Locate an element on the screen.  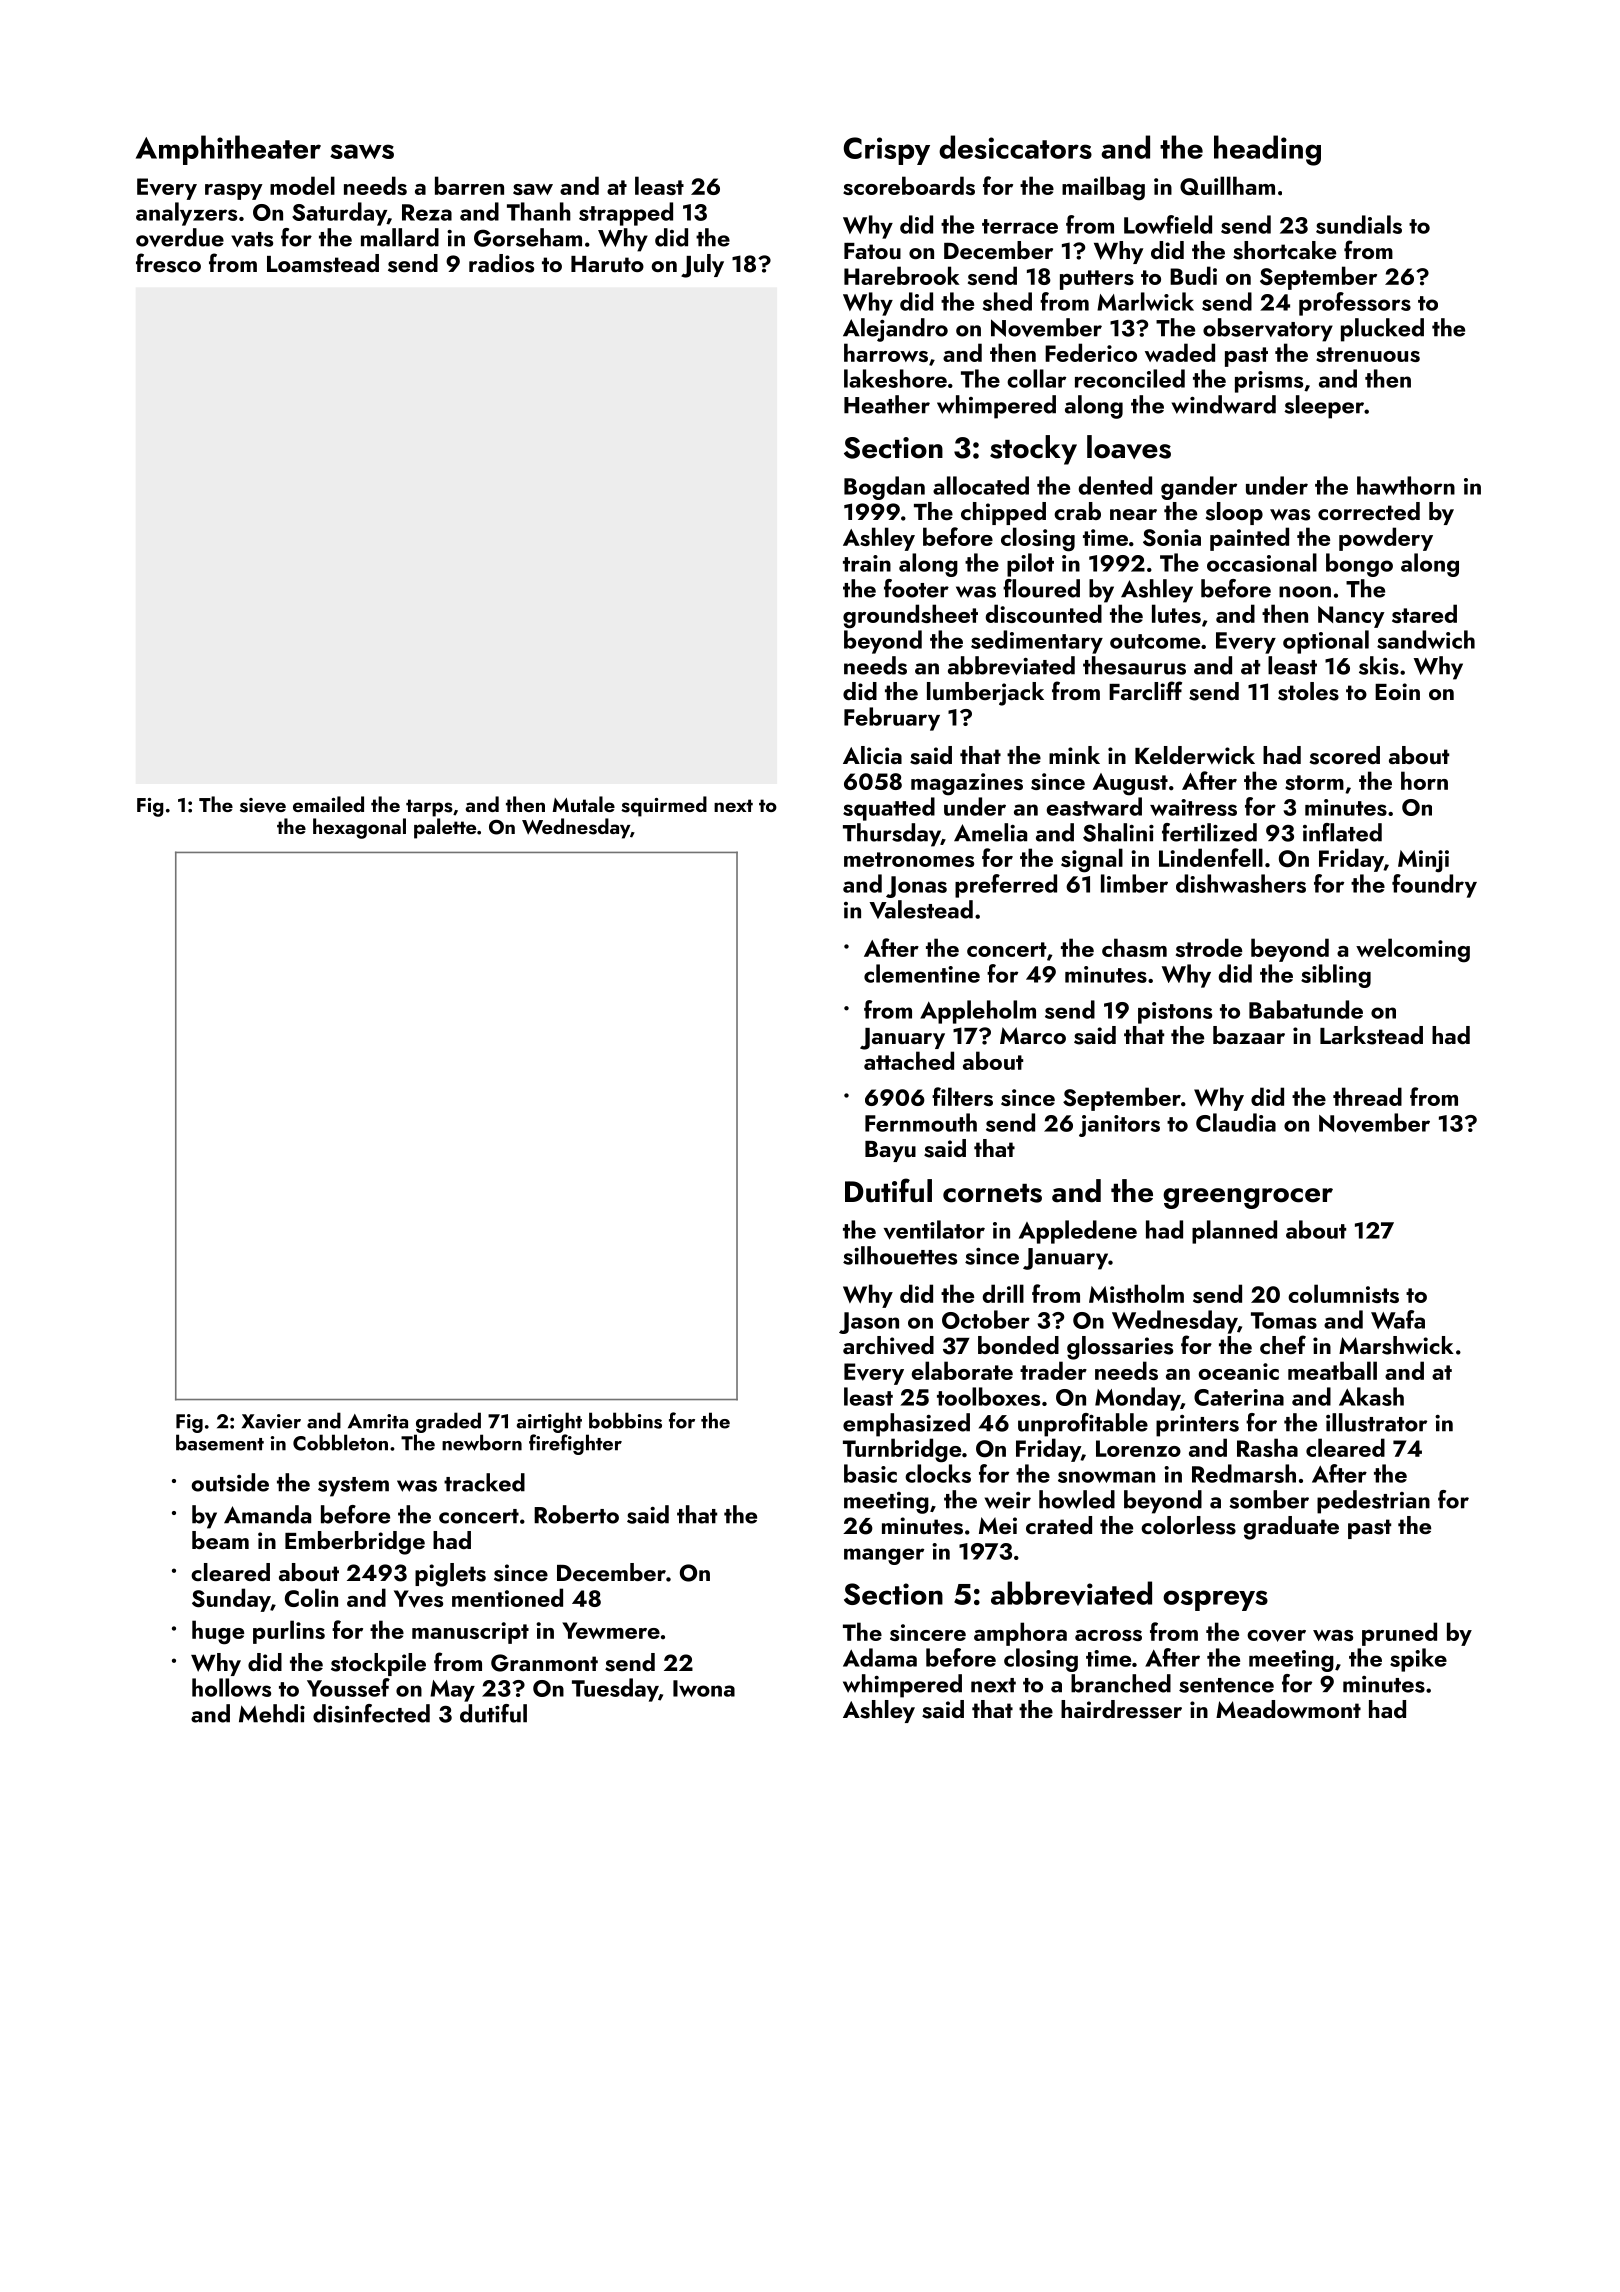
chasm is located at coordinates (1134, 947).
